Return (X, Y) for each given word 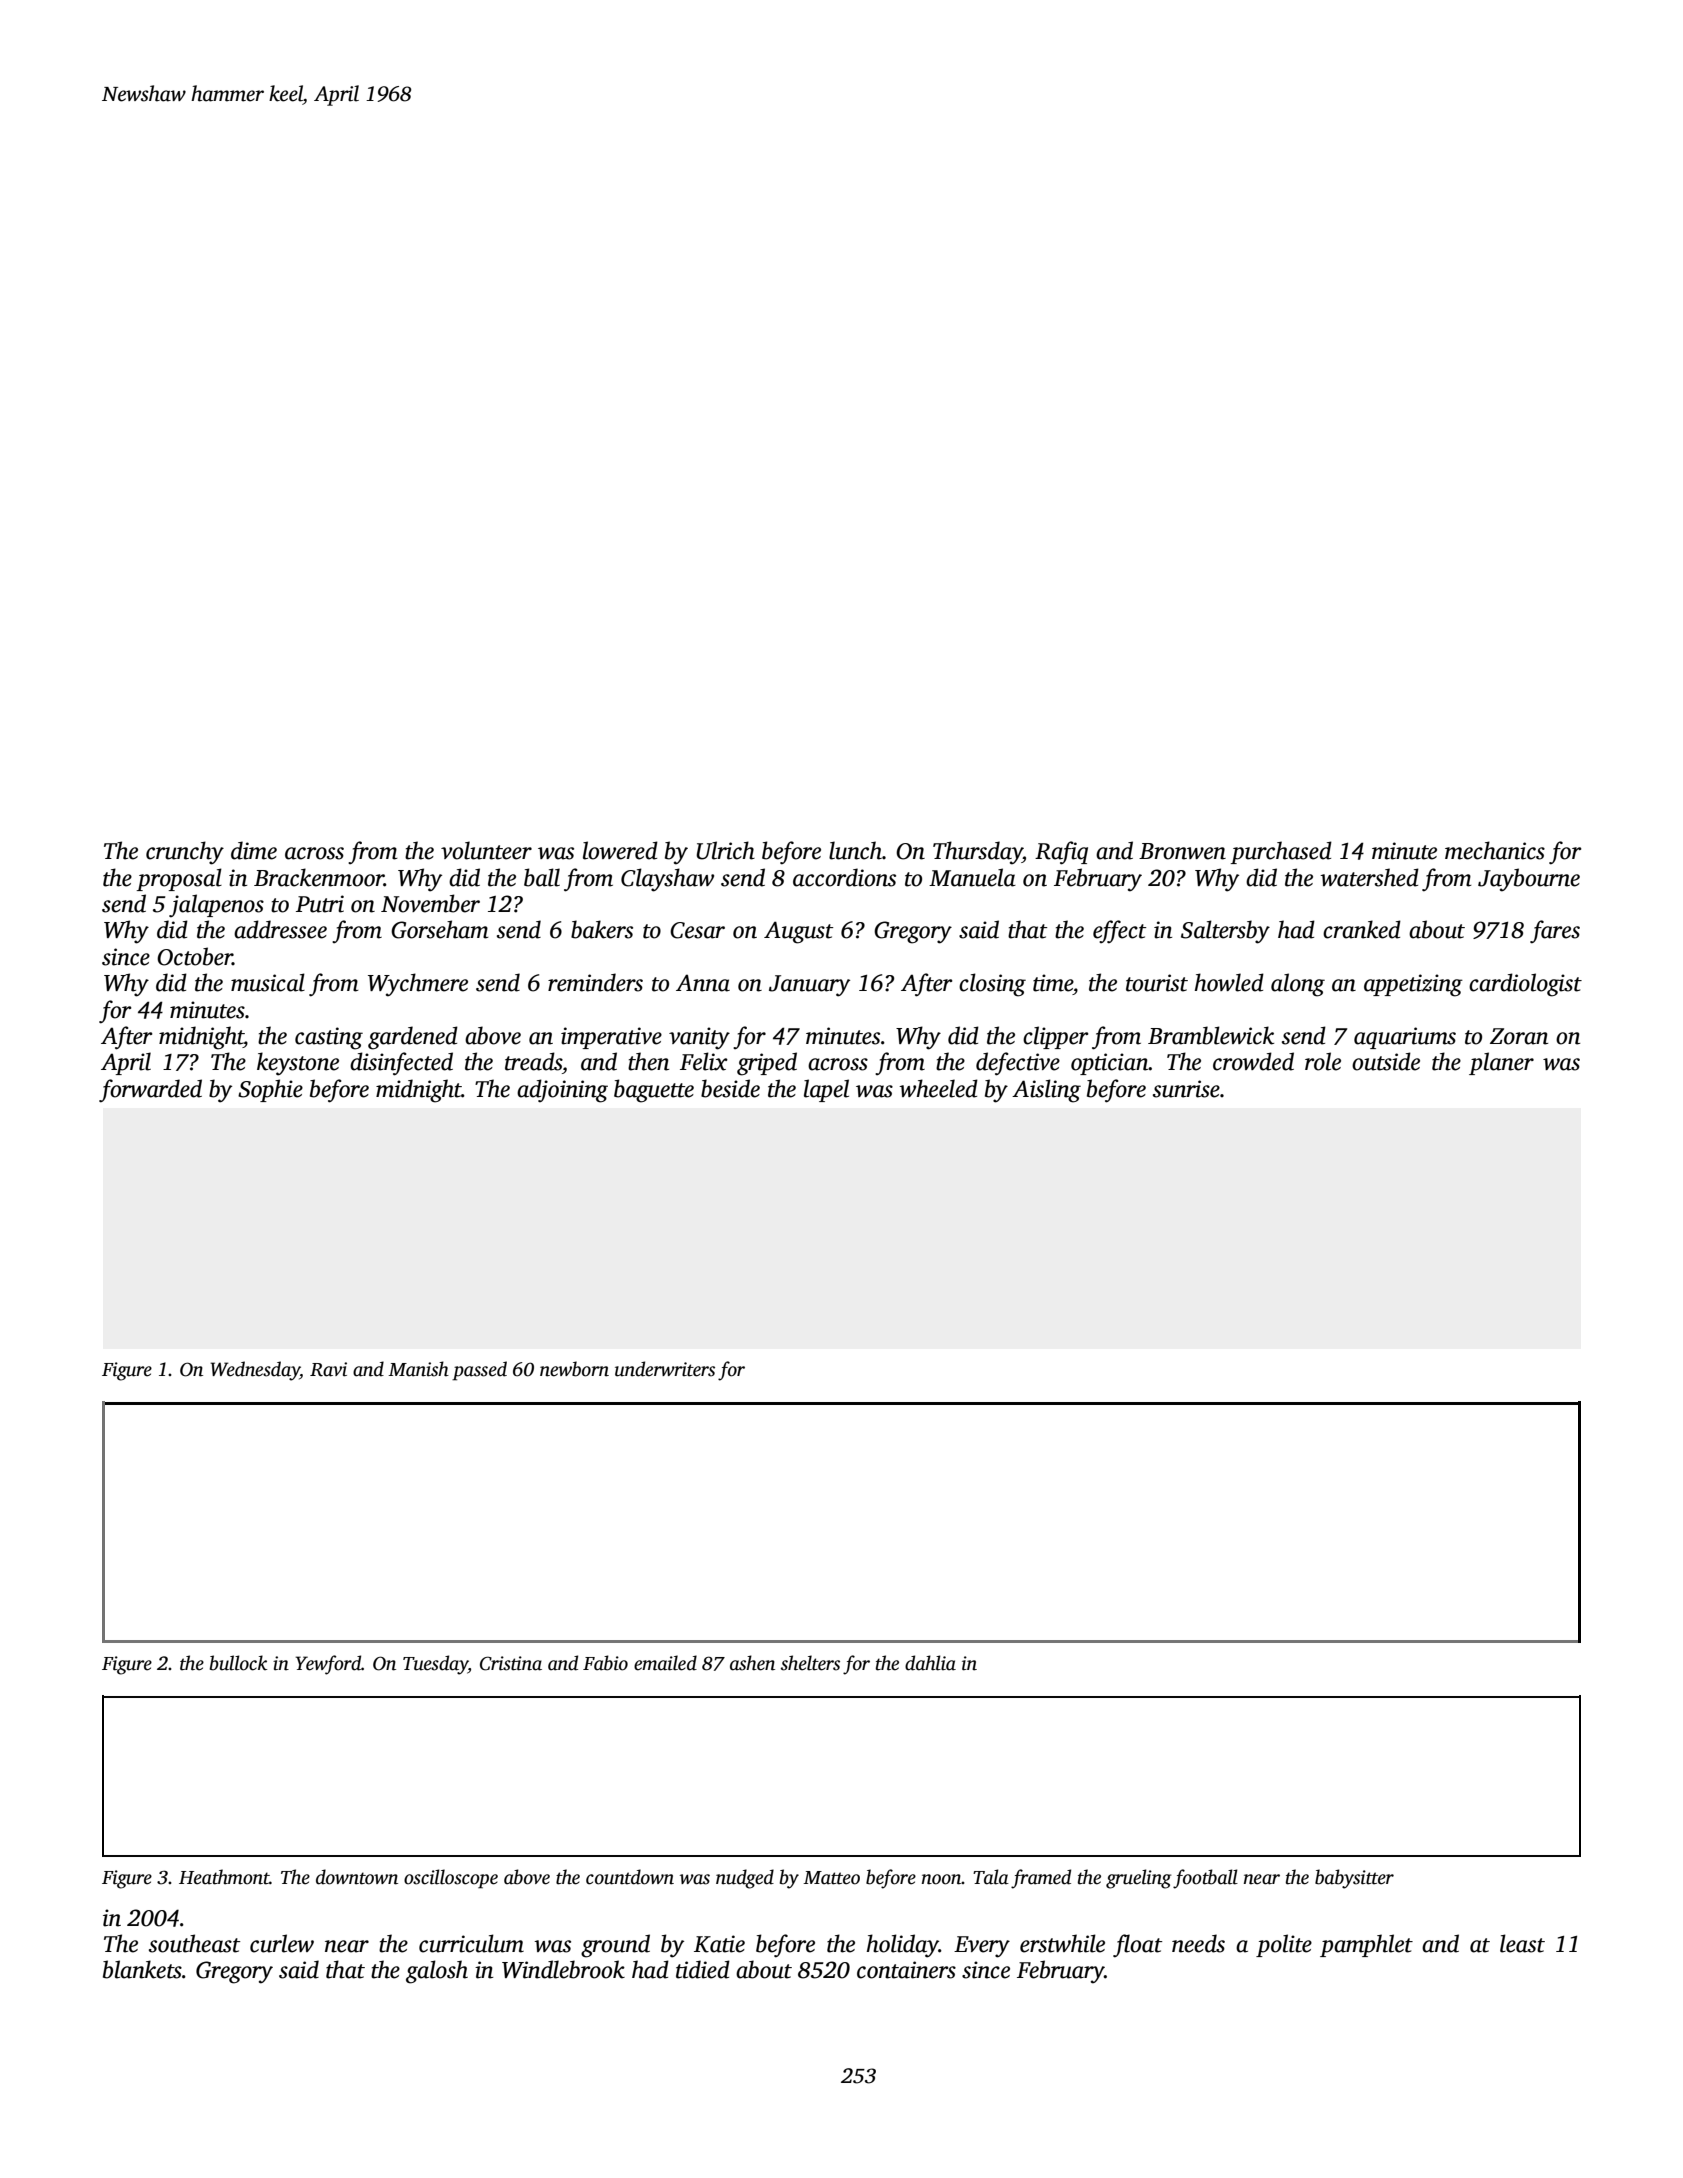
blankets (142, 1969)
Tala (991, 1877)
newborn (574, 1369)
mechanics (1495, 850)
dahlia (930, 1663)
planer (1501, 1063)
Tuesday (435, 1665)
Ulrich (725, 850)
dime (254, 850)
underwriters (665, 1369)
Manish (418, 1369)
